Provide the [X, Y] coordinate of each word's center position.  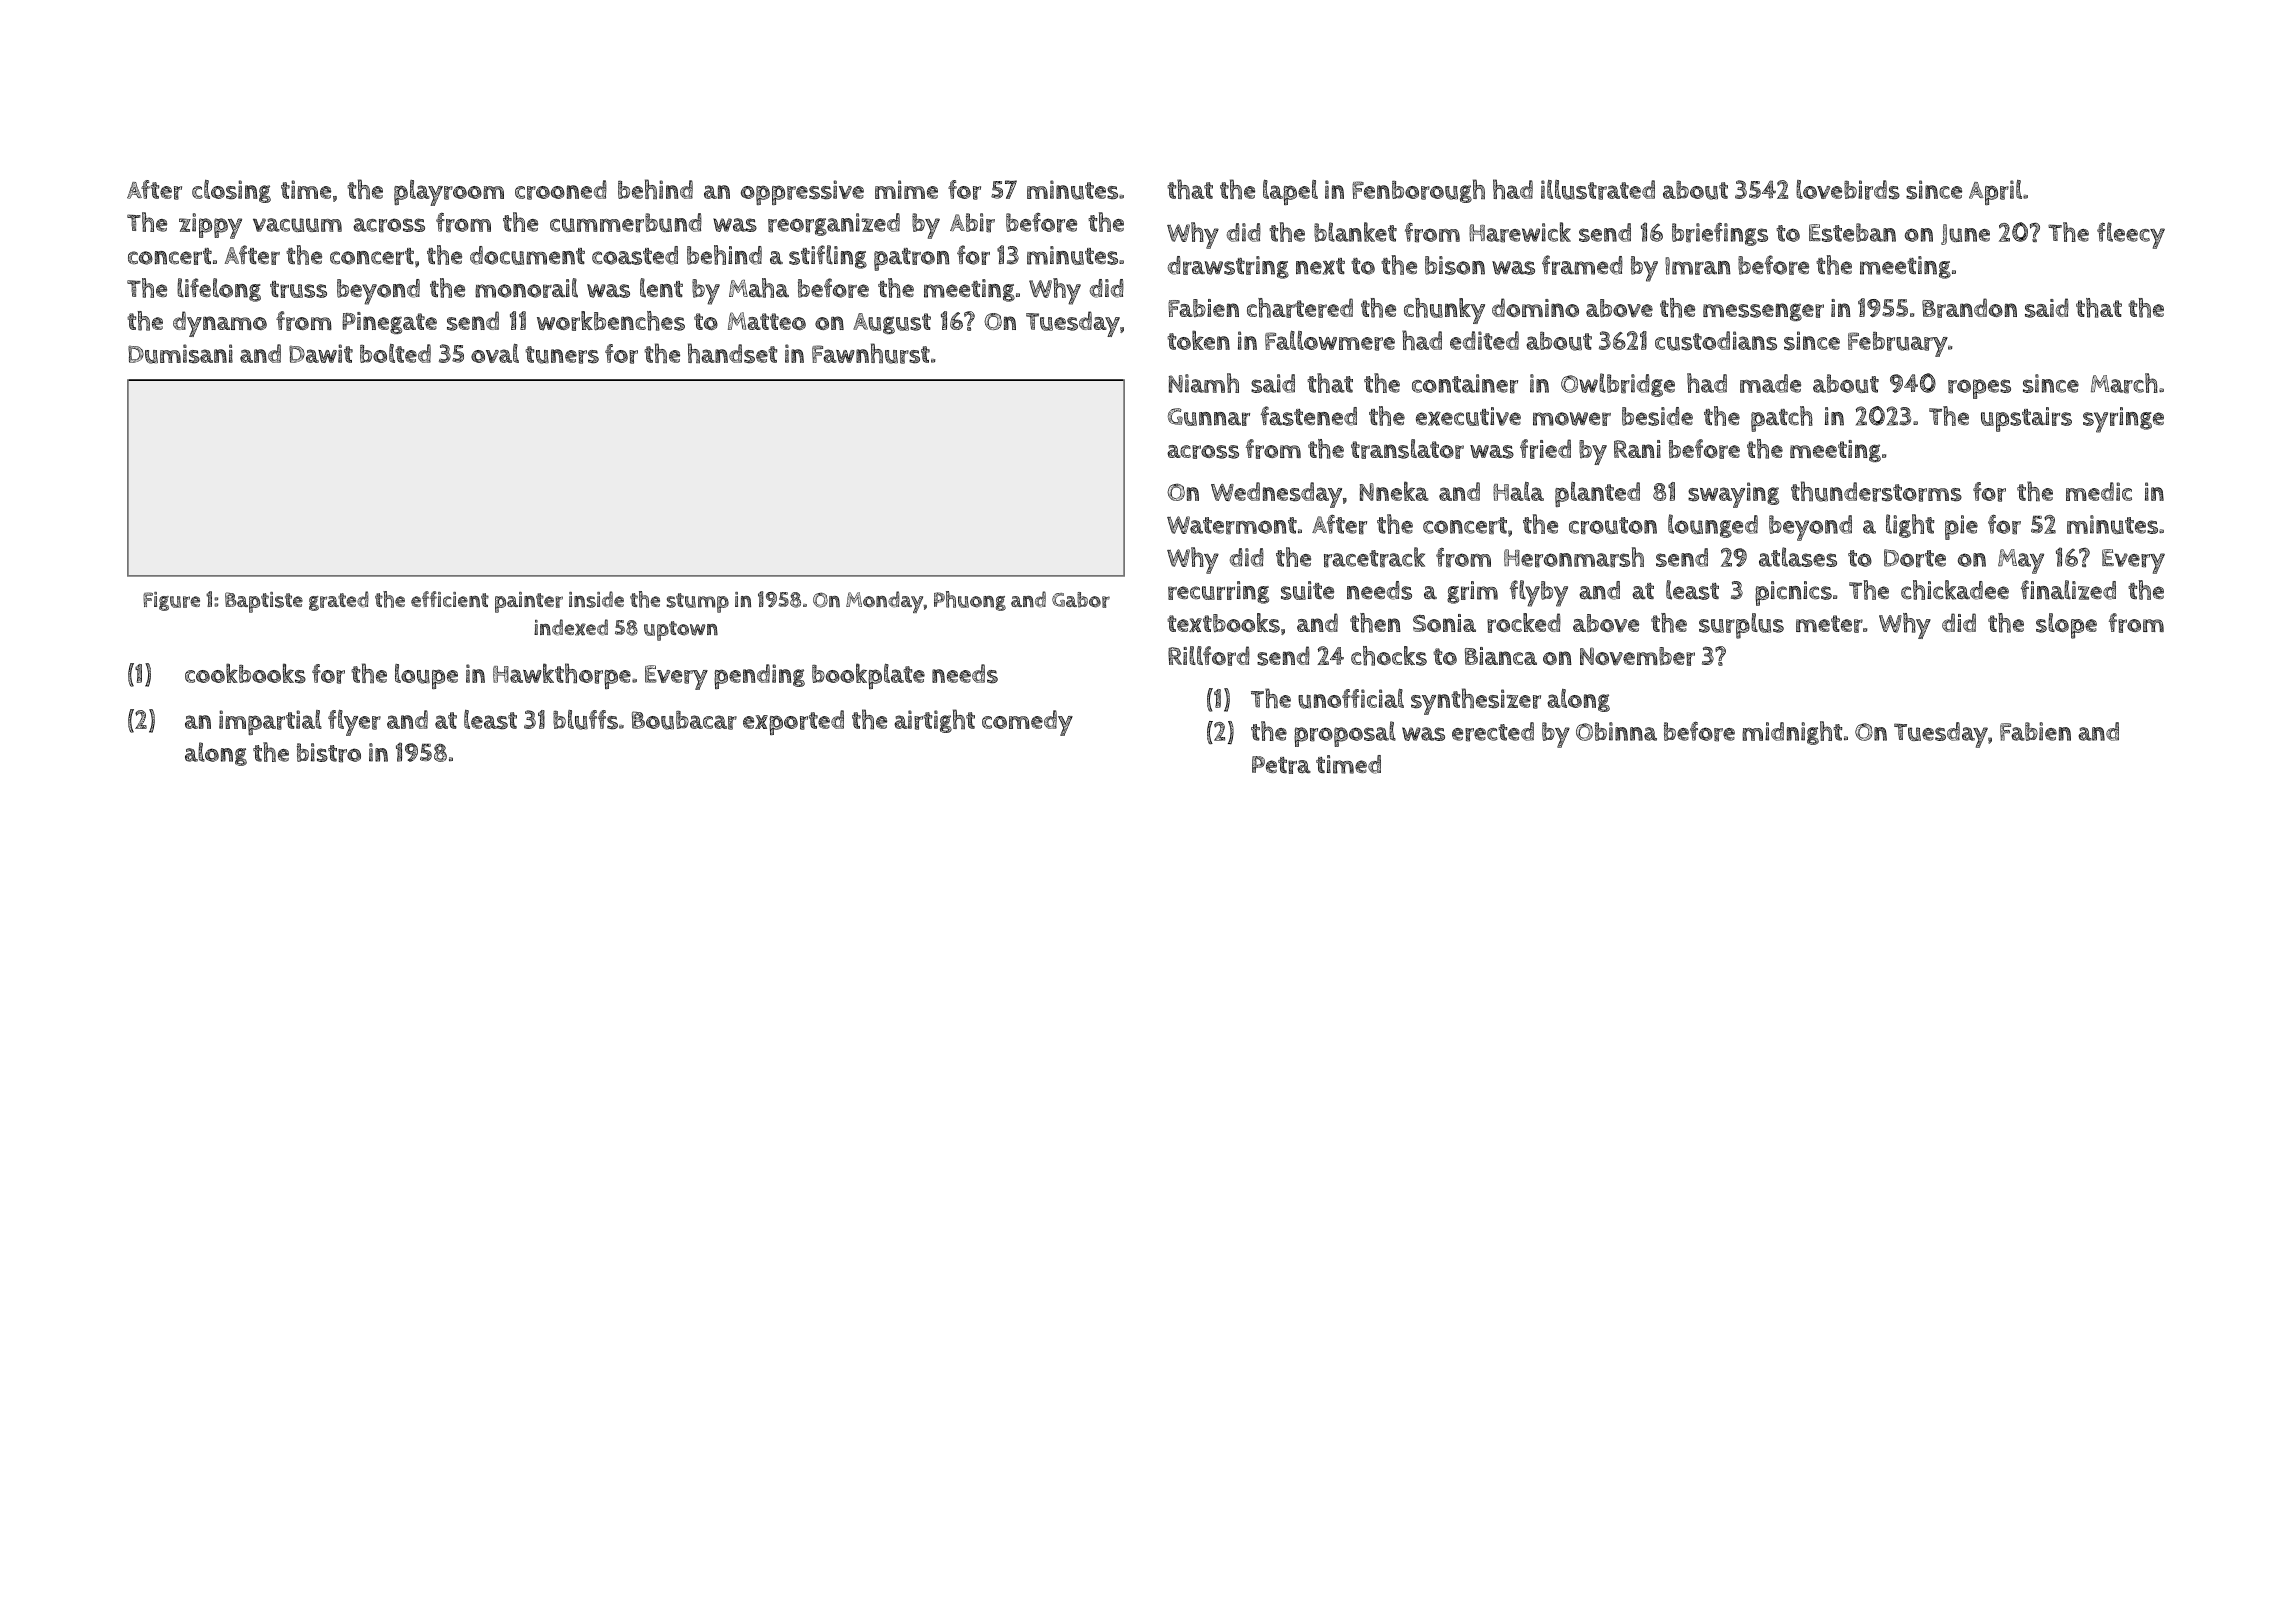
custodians [1716, 341]
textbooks [1223, 623]
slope [2066, 626]
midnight [1792, 733]
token [1198, 340]
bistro [329, 753]
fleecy [2131, 235]
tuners [562, 355]
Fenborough [1418, 191]
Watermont [1232, 525]
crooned [561, 190]
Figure [171, 601]
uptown [681, 631]
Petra [1281, 765]
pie [1961, 527]
